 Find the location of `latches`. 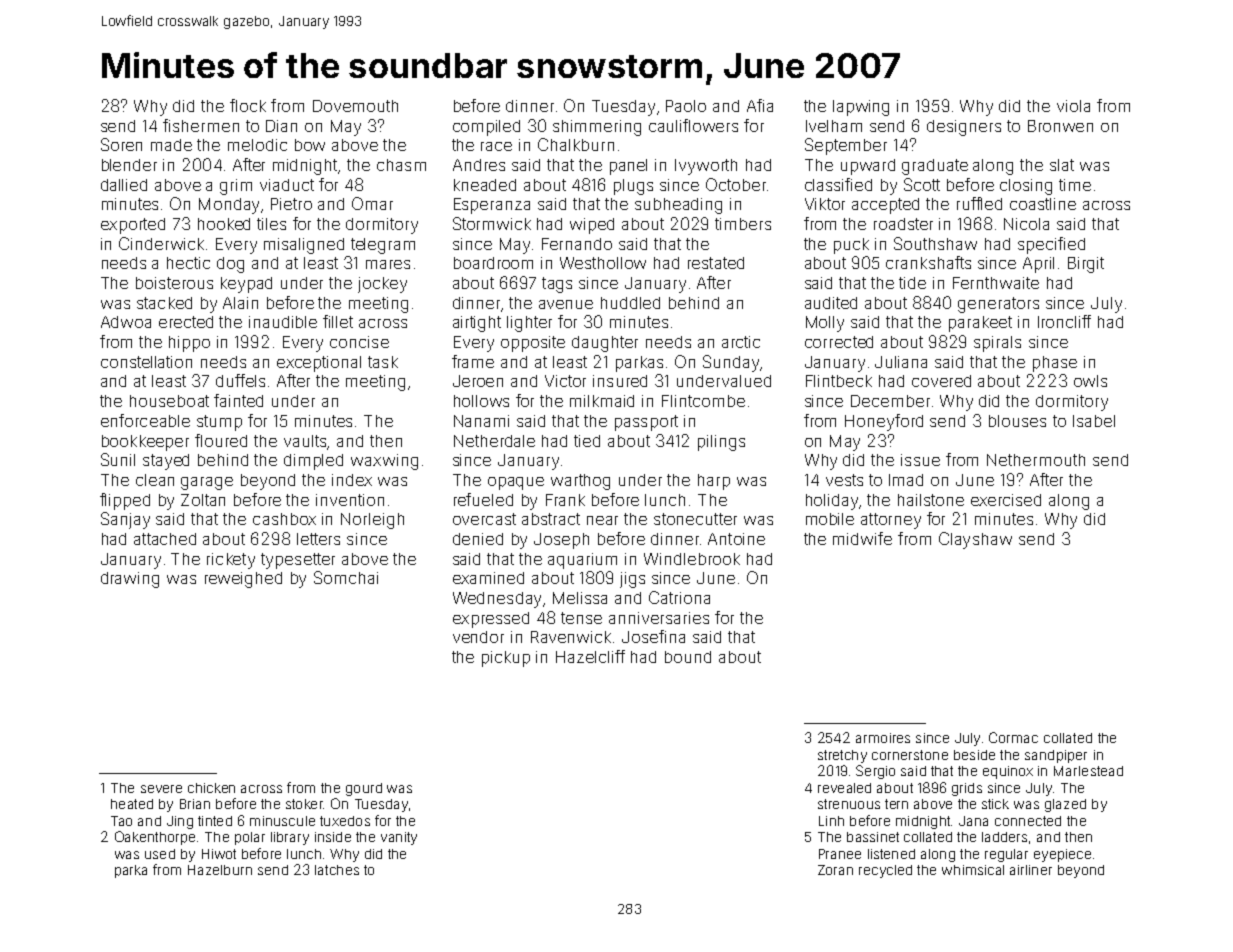

latches is located at coordinates (337, 870).
